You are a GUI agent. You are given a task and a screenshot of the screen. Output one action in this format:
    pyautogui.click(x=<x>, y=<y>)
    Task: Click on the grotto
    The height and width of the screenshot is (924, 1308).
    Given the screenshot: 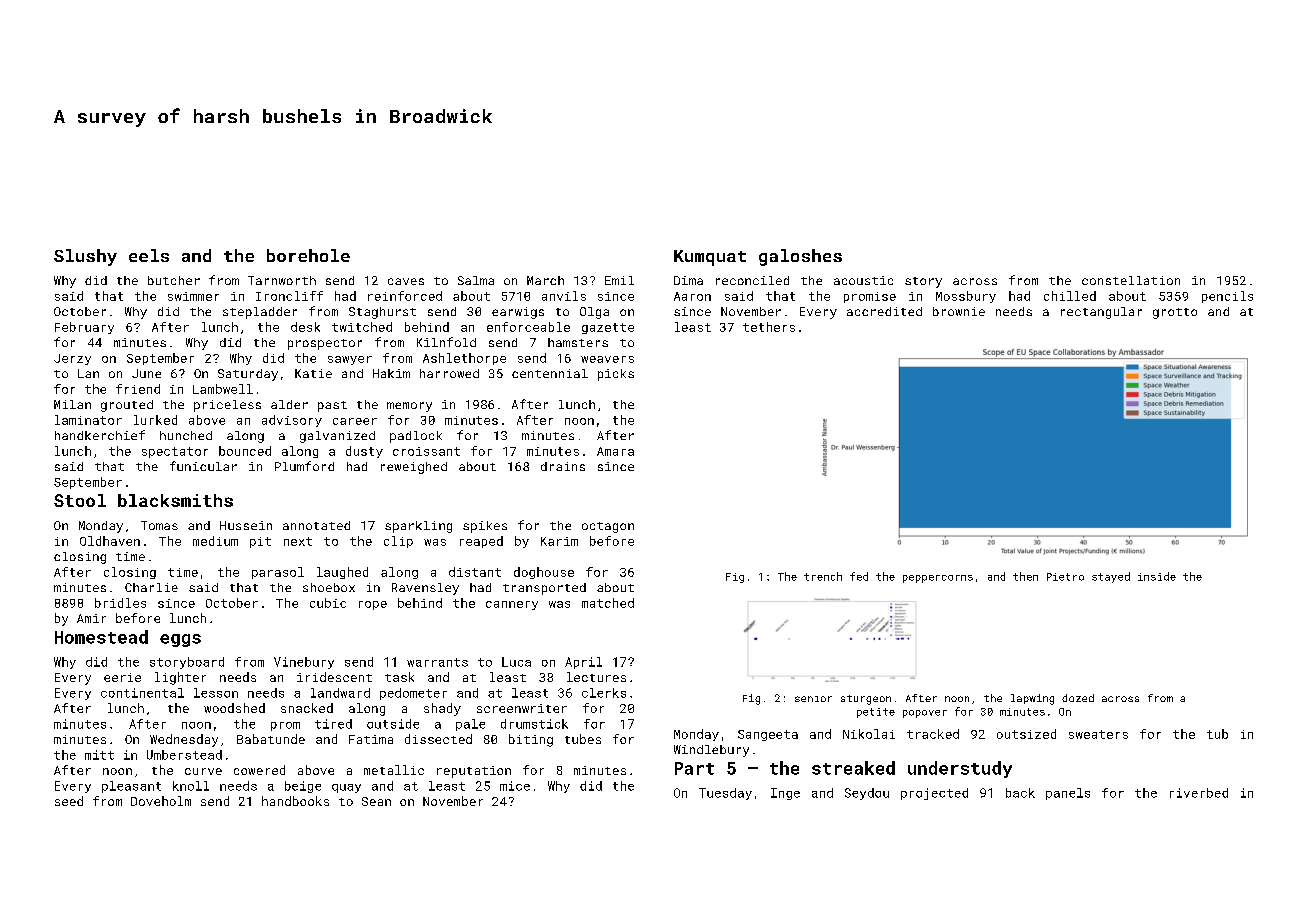 What is the action you would take?
    pyautogui.click(x=1175, y=313)
